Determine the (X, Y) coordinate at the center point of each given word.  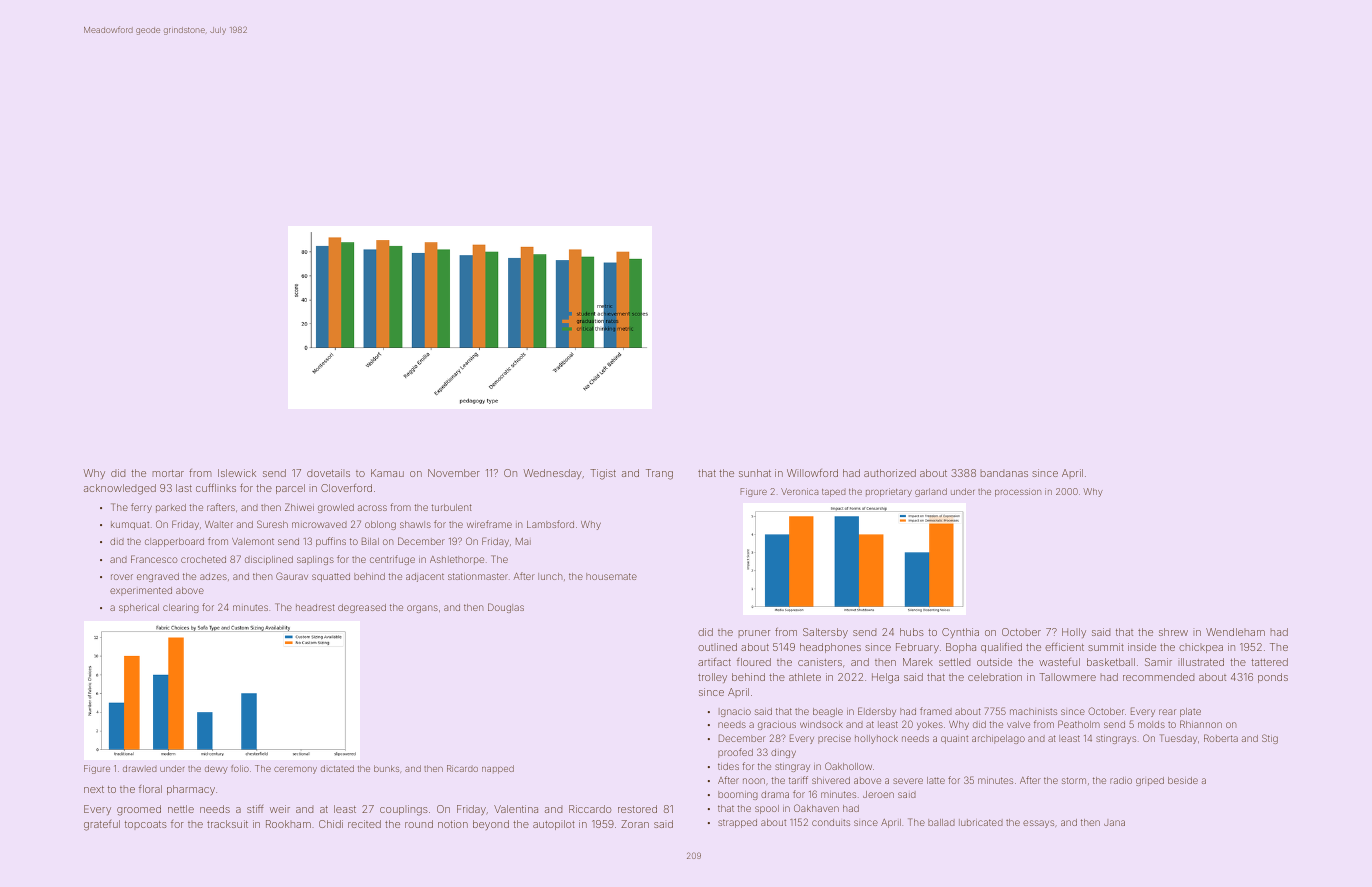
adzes (213, 576)
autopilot (554, 825)
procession (1018, 492)
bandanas (1004, 473)
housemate (611, 576)
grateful (102, 825)
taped (834, 493)
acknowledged (120, 489)
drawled (140, 768)
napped (498, 769)
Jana (1114, 822)
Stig (1270, 739)
